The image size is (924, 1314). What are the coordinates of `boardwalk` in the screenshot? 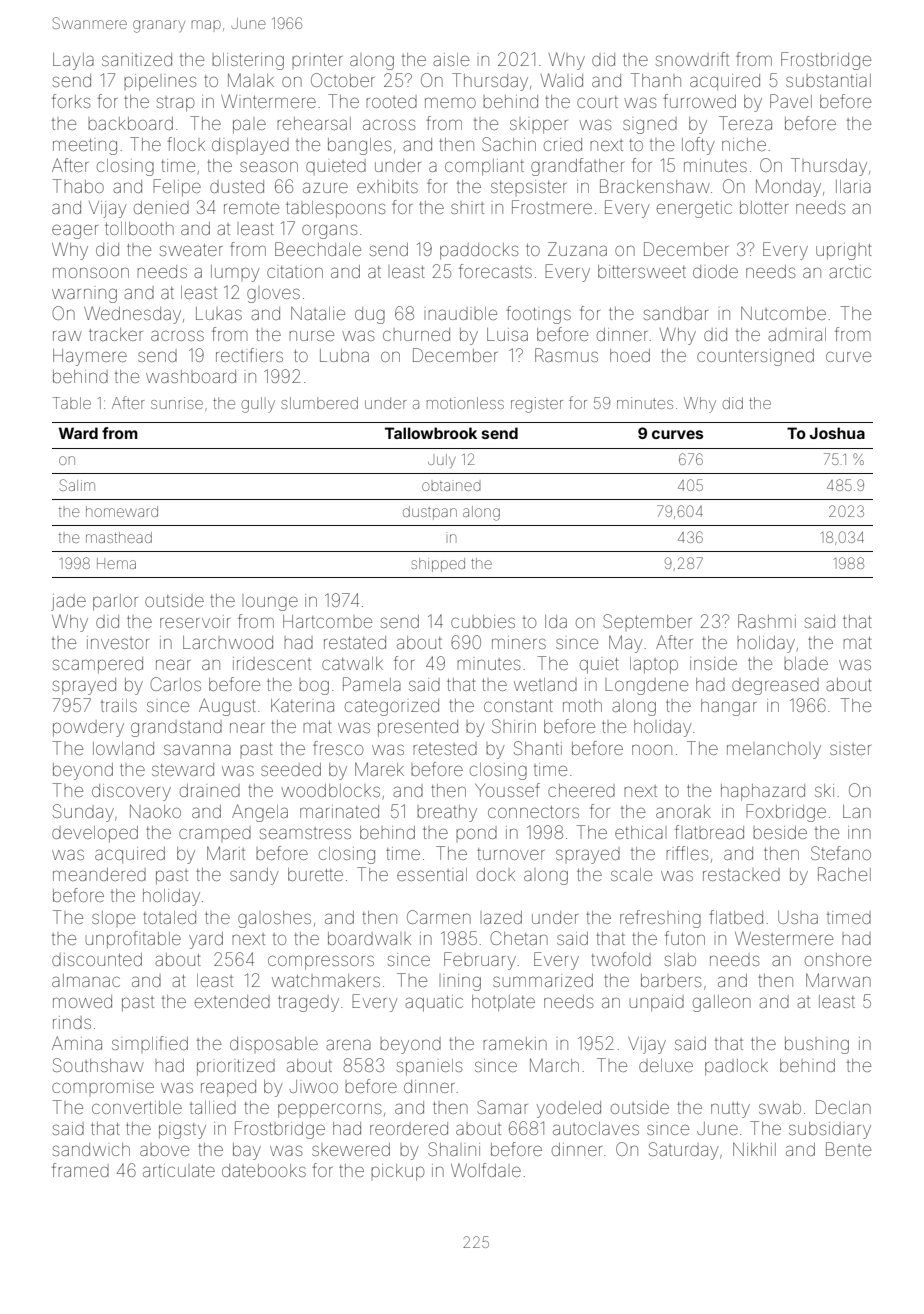 It's located at (369, 938).
